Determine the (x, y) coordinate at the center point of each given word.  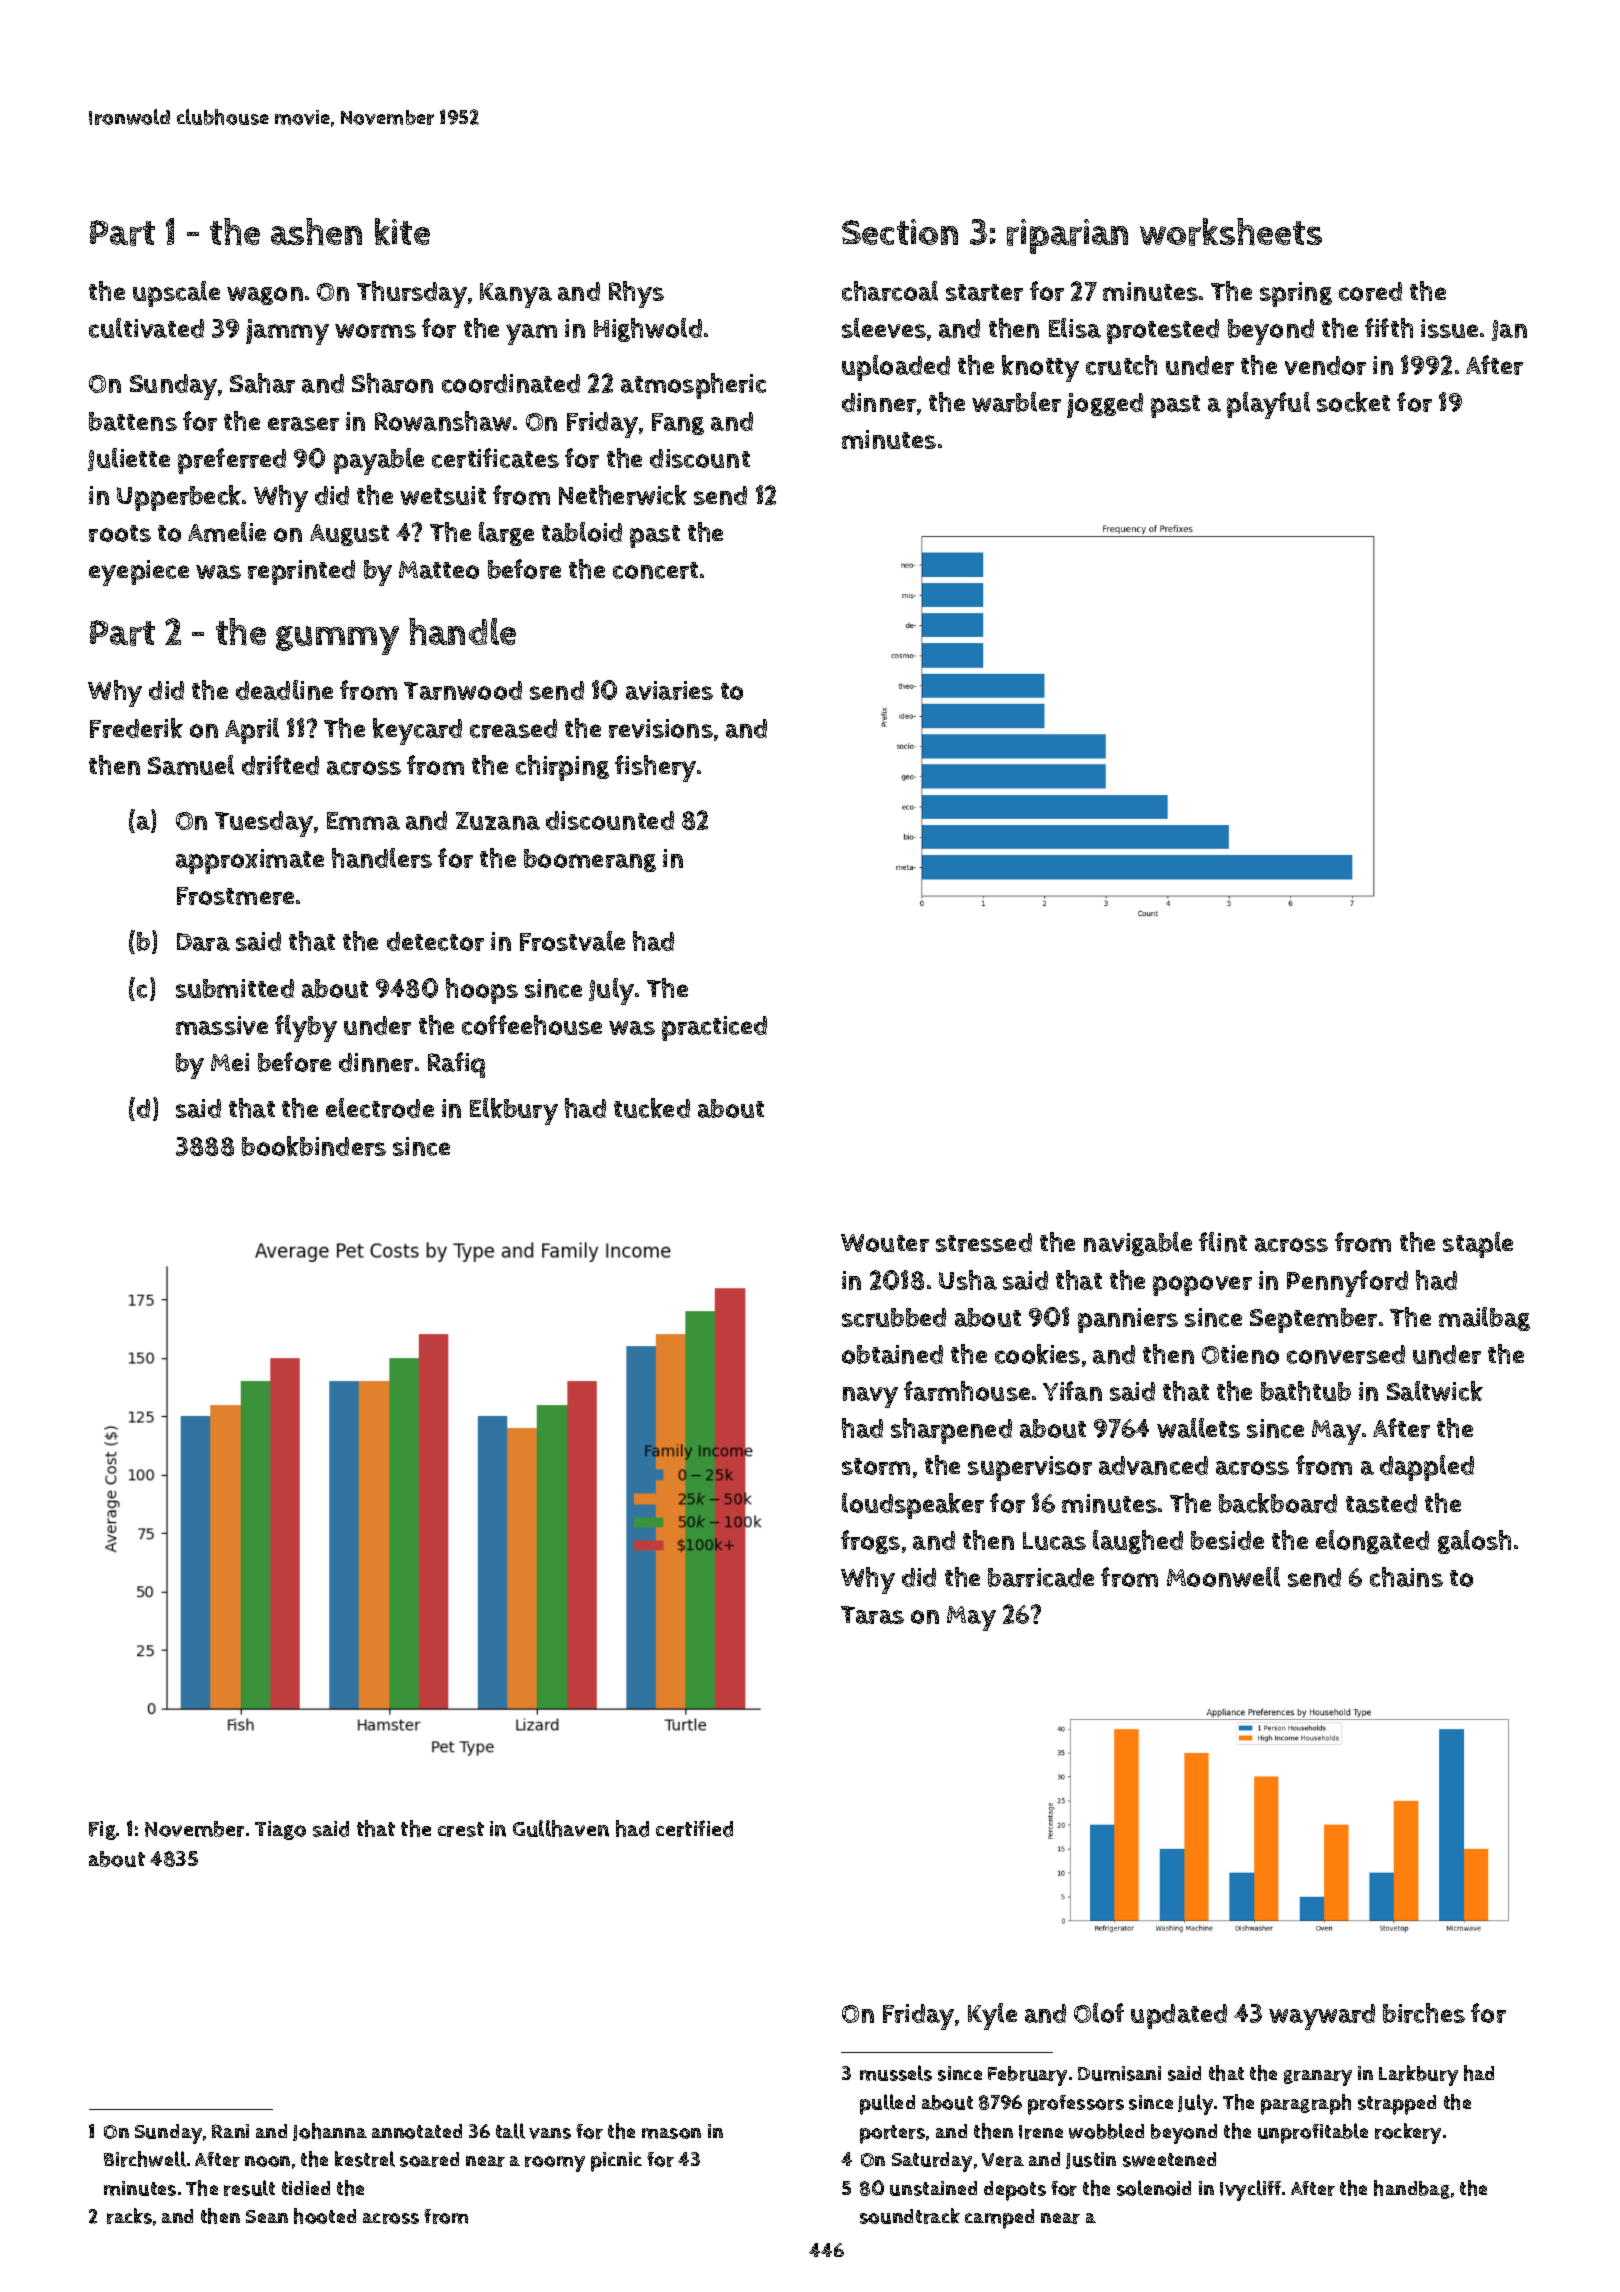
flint (1223, 1242)
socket (1353, 402)
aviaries (669, 690)
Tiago (280, 1830)
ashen (316, 232)
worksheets (1231, 232)
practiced (714, 1028)
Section (900, 232)
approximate (250, 861)
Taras (872, 1615)
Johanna (330, 2132)
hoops (482, 991)
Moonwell (1223, 1577)
